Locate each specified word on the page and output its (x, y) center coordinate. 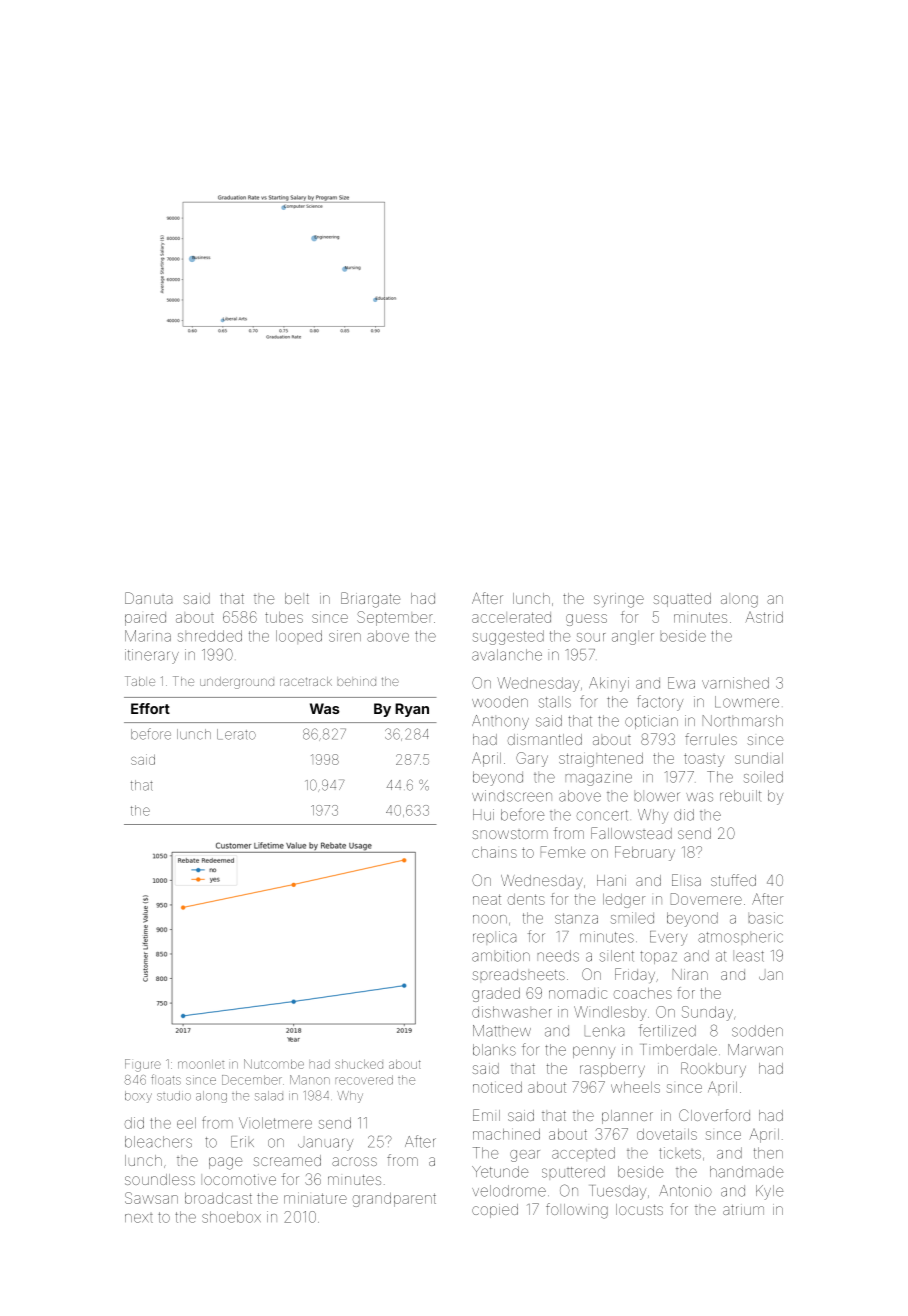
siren (345, 636)
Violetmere (275, 1123)
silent (617, 956)
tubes (284, 617)
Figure (143, 1065)
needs (558, 956)
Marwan (755, 1050)
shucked (359, 1064)
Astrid (764, 617)
